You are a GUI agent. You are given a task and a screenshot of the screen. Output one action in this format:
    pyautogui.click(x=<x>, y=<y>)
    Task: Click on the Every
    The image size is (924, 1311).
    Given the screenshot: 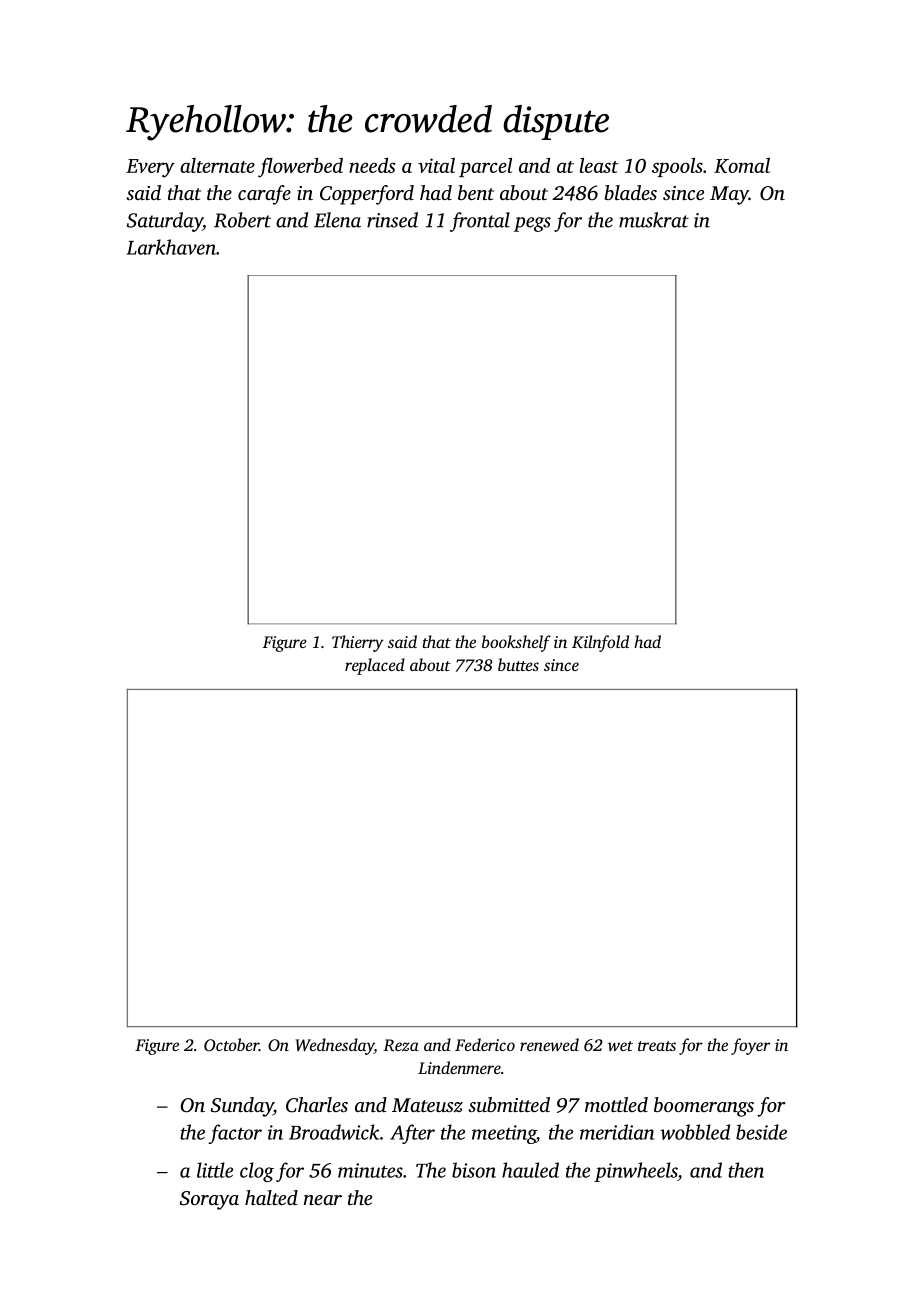 What is the action you would take?
    pyautogui.click(x=150, y=168)
